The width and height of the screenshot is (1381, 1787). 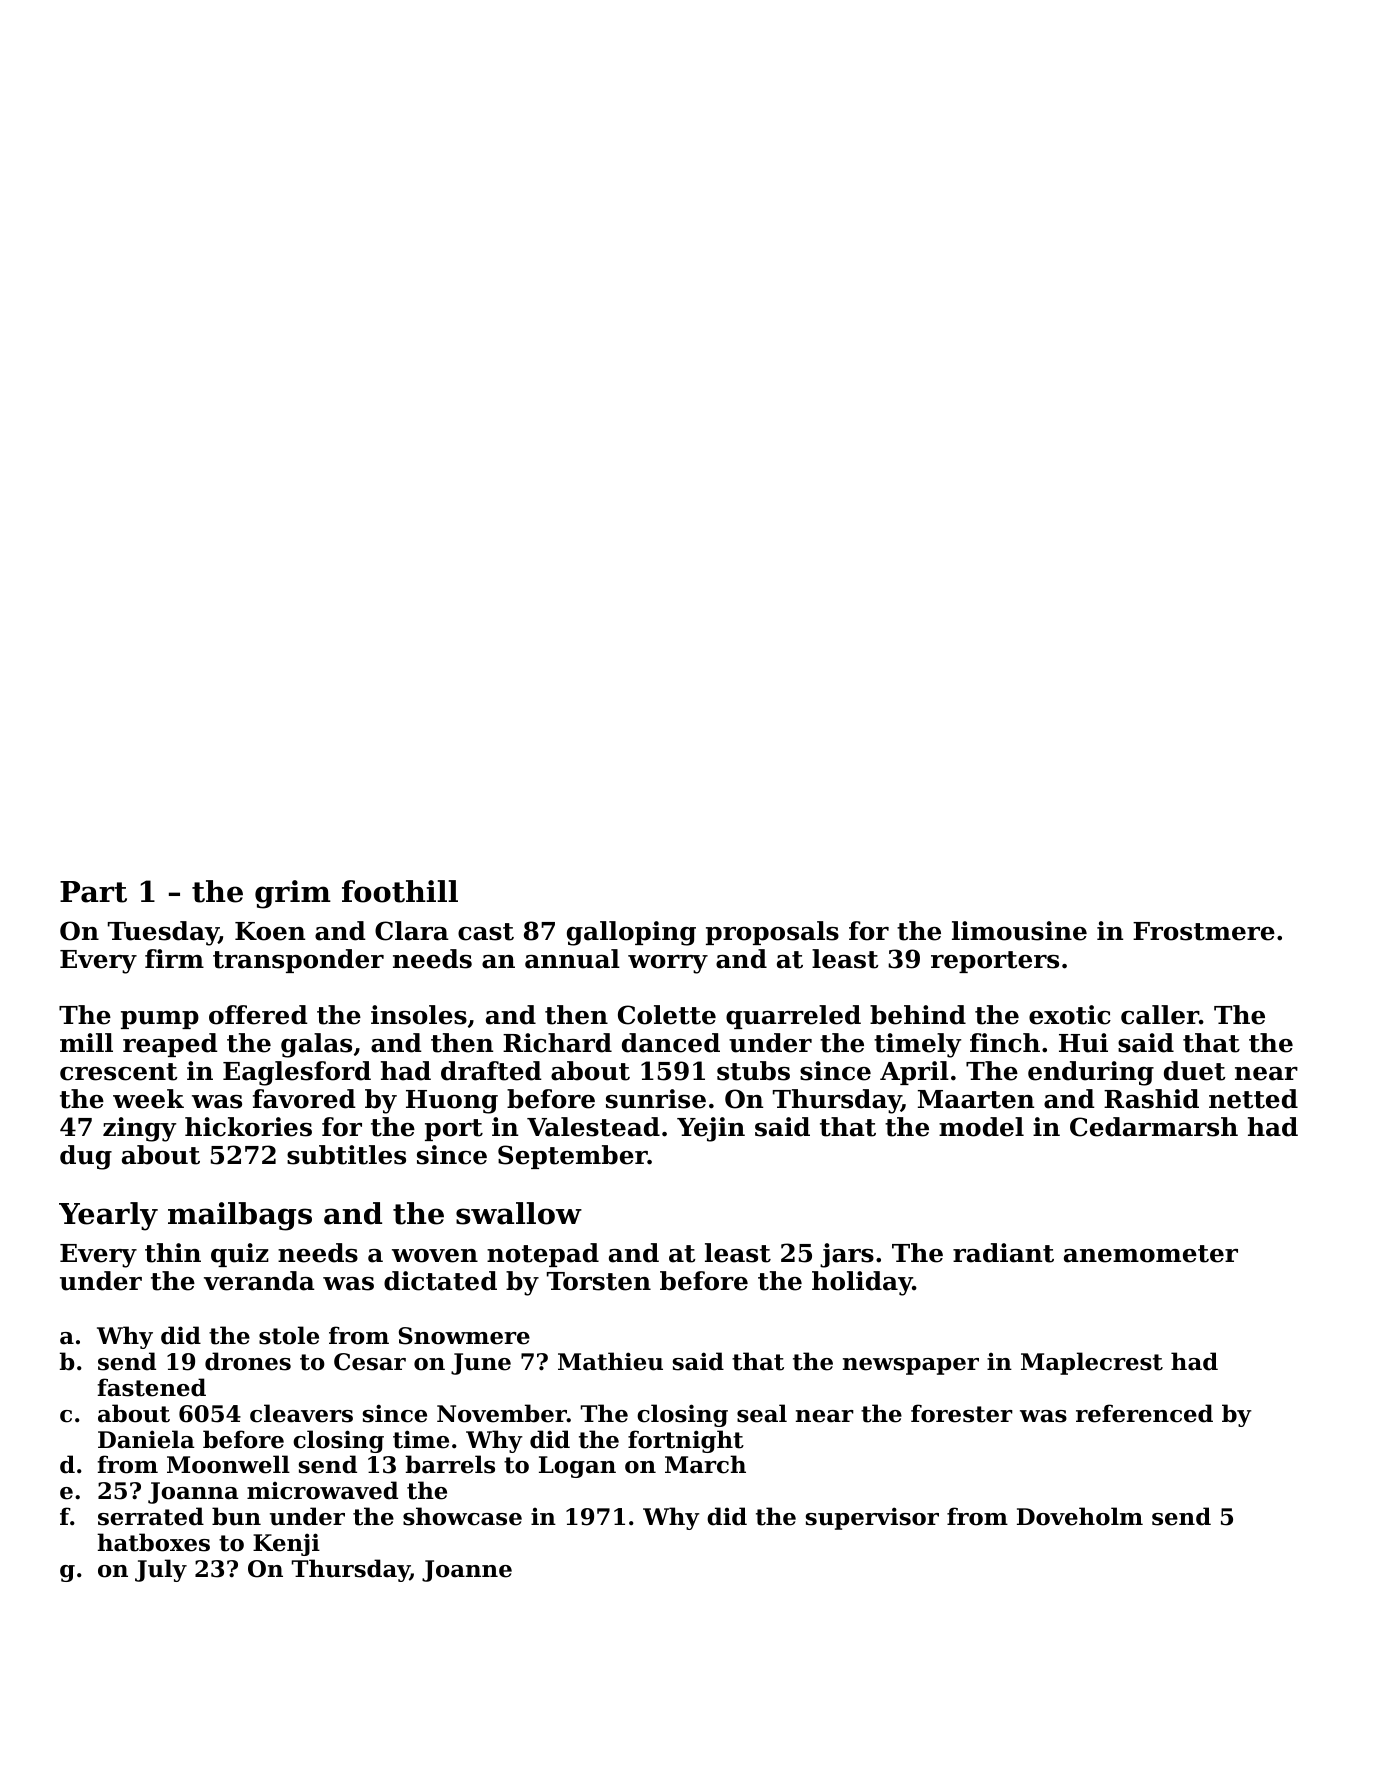 What do you see at coordinates (316, 1045) in the screenshot?
I see `galas` at bounding box center [316, 1045].
